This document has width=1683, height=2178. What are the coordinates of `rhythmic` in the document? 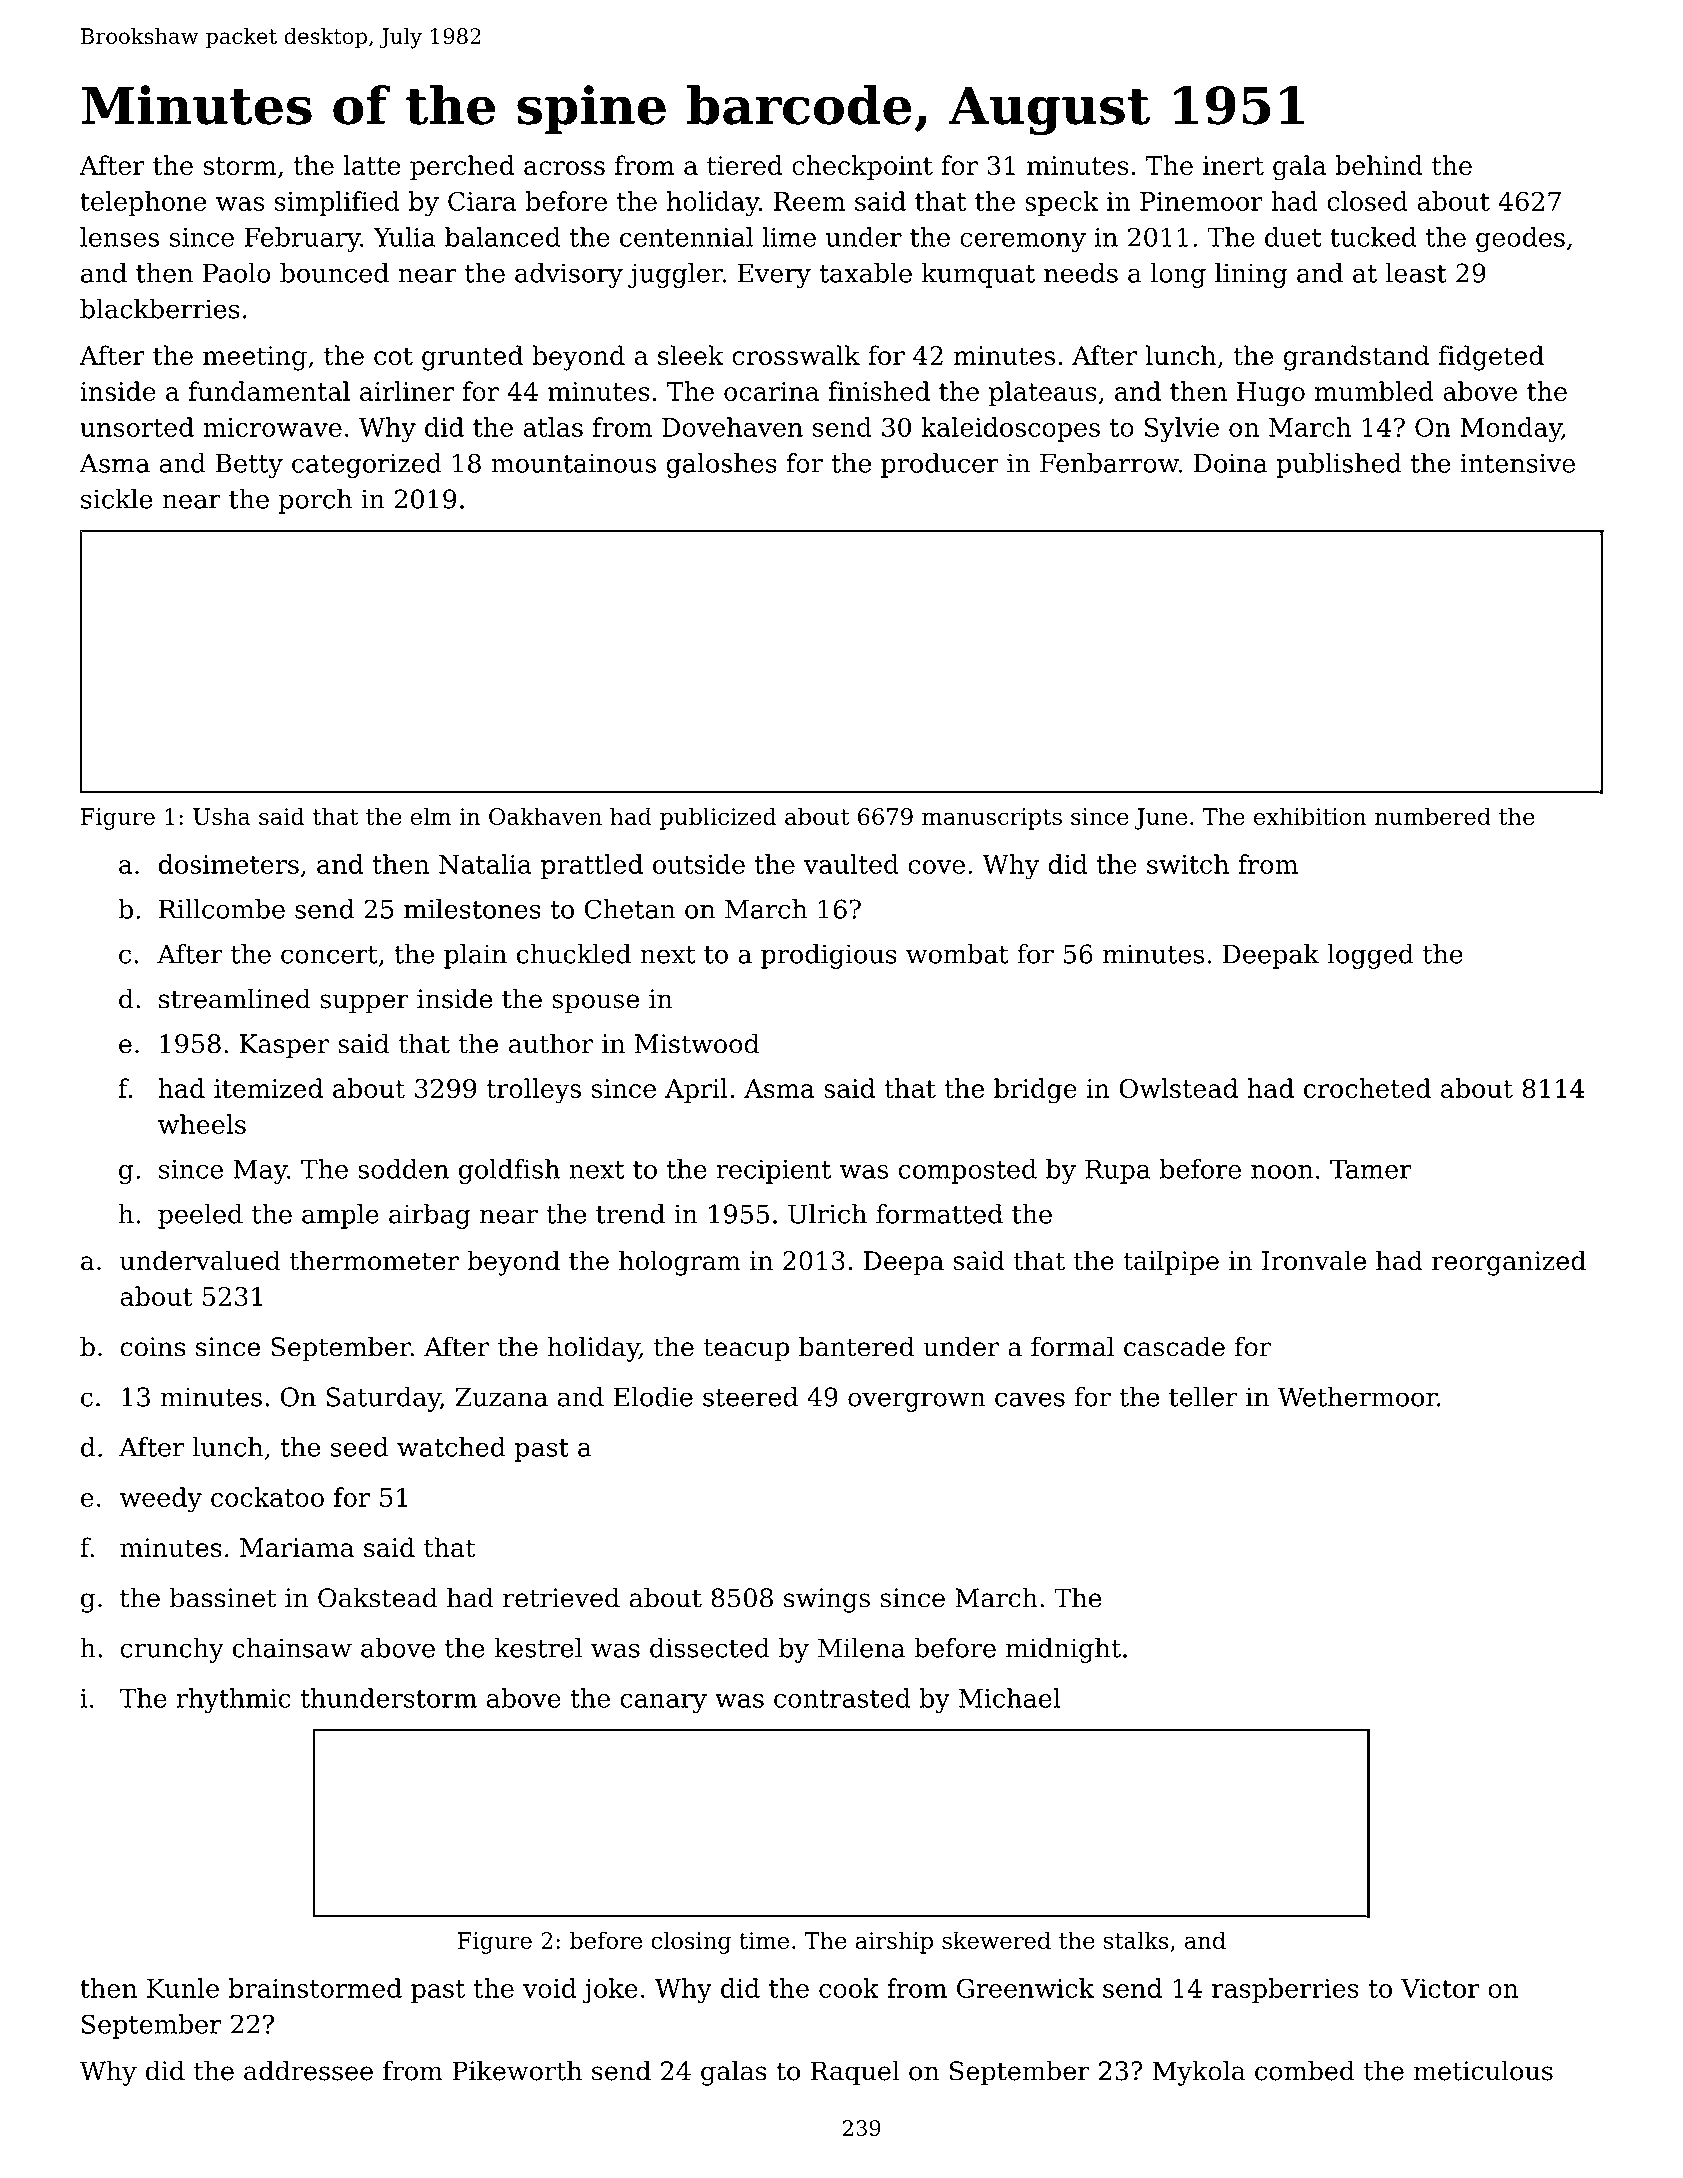 It's located at (234, 1700).
